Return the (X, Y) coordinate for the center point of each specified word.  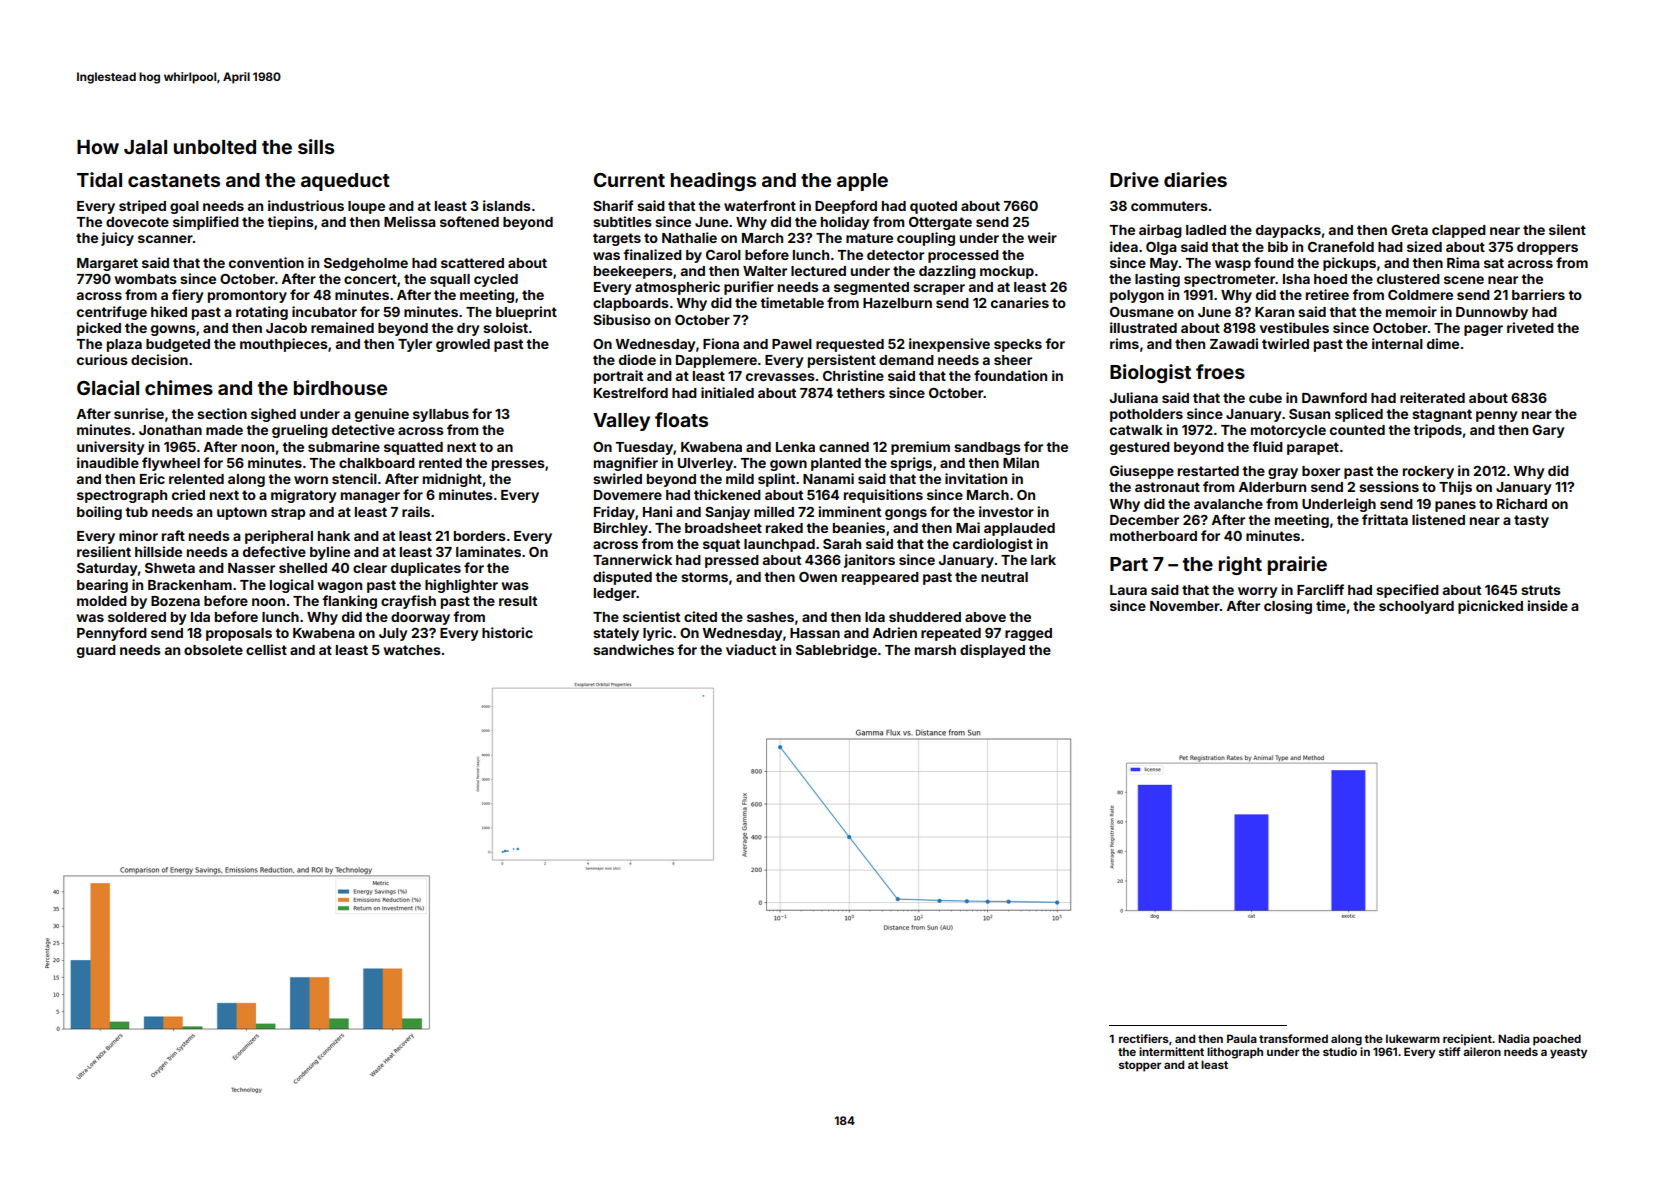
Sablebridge (836, 651)
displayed (992, 651)
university (110, 448)
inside (1547, 605)
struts (1541, 590)
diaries (1195, 179)
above (985, 617)
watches (412, 650)
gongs (906, 514)
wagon (339, 587)
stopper (1140, 1066)
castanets (174, 180)
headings (713, 181)
